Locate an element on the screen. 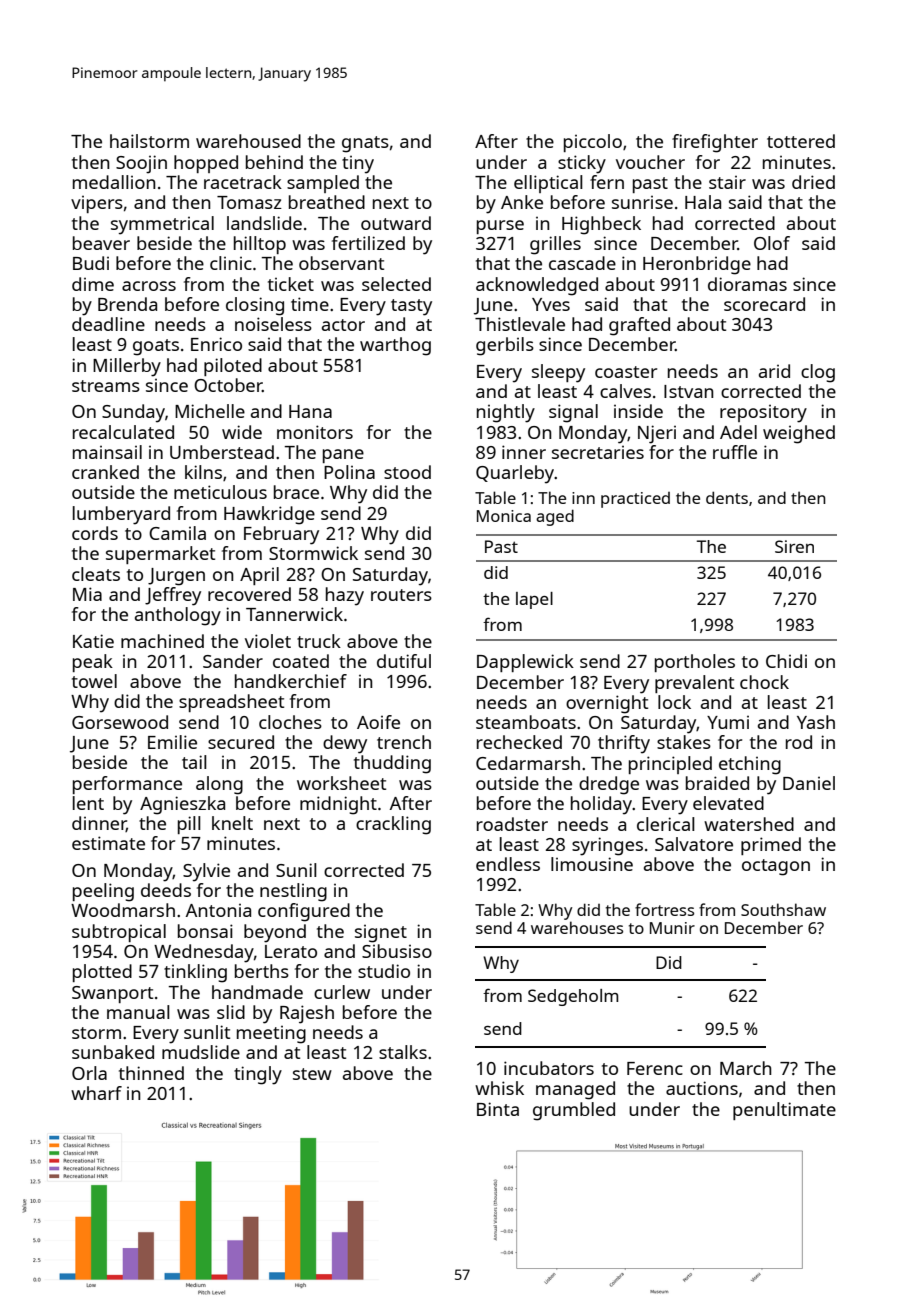 Image resolution: width=908 pixels, height=1316 pixels. cascade is located at coordinates (582, 263).
